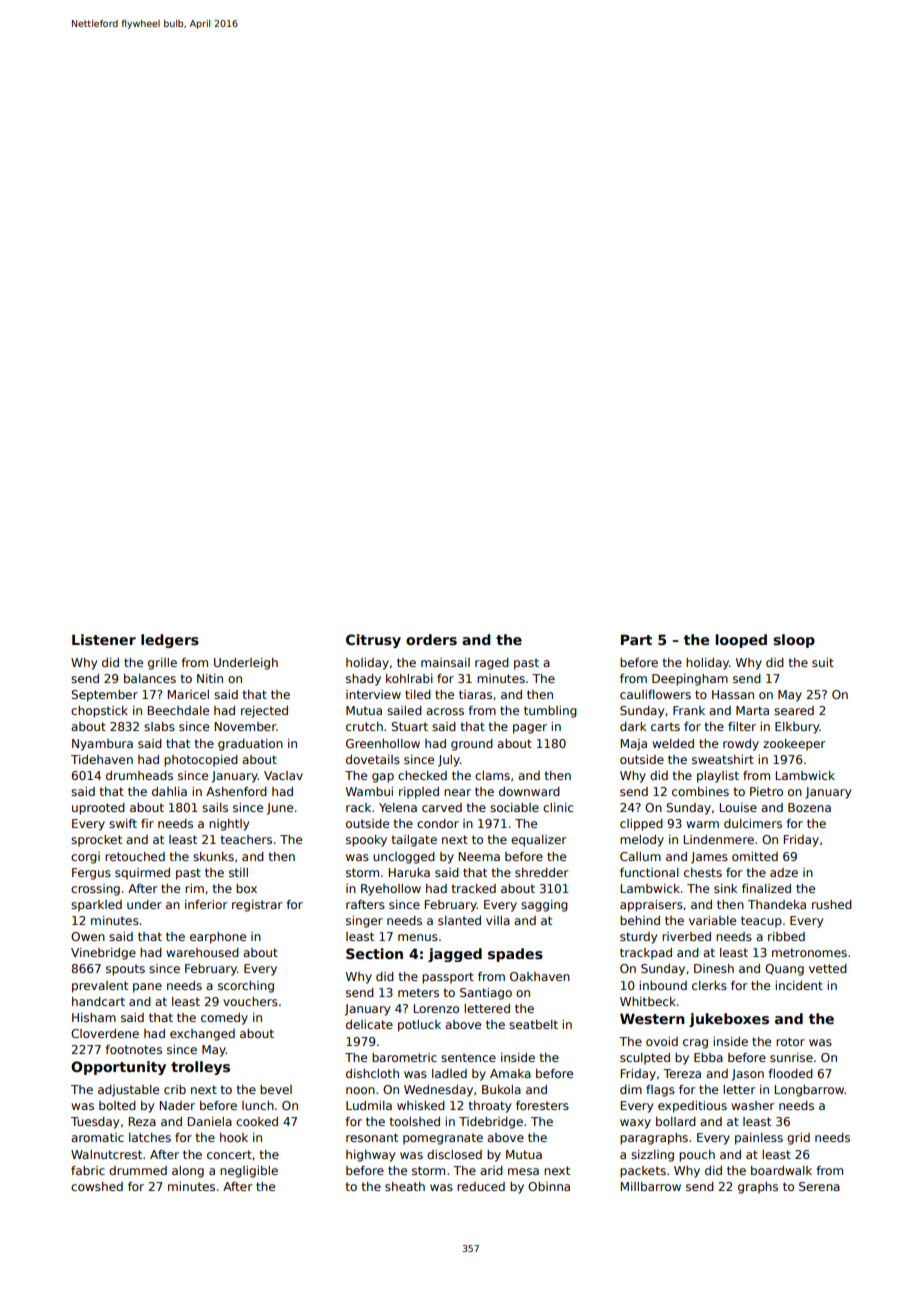  I want to click on singer, so click(364, 922).
